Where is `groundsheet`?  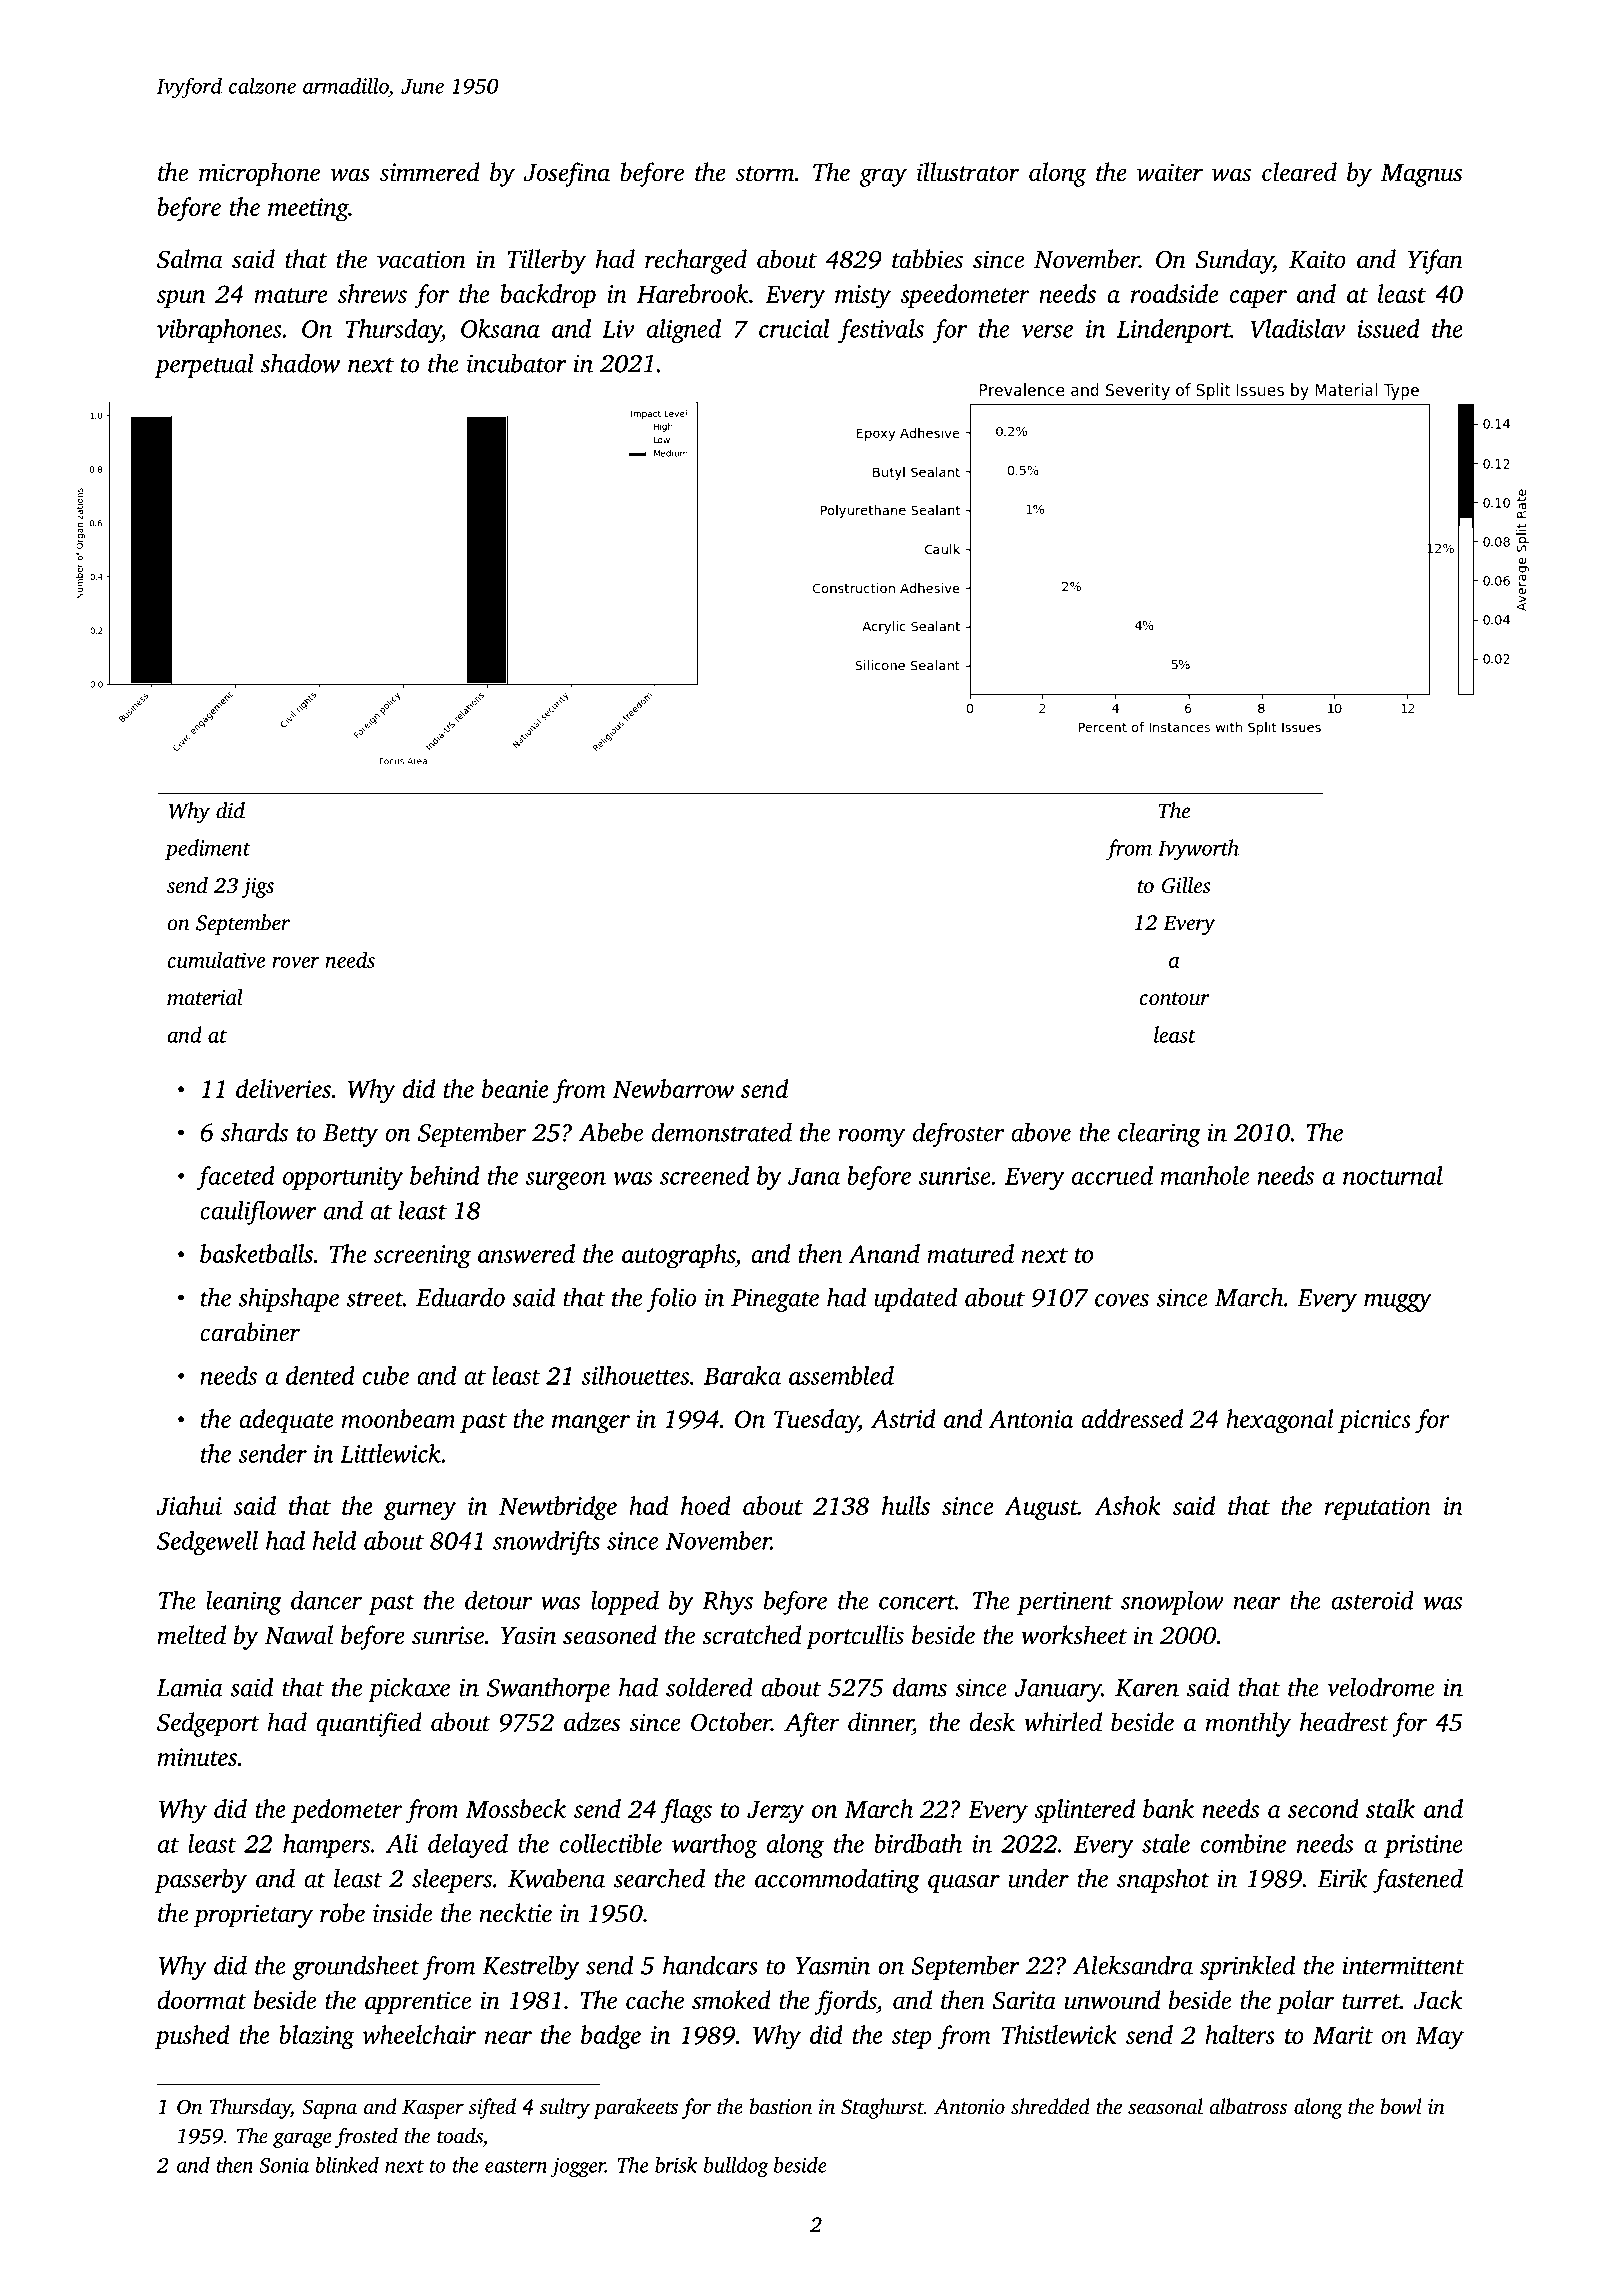 groundsheet is located at coordinates (356, 1967).
